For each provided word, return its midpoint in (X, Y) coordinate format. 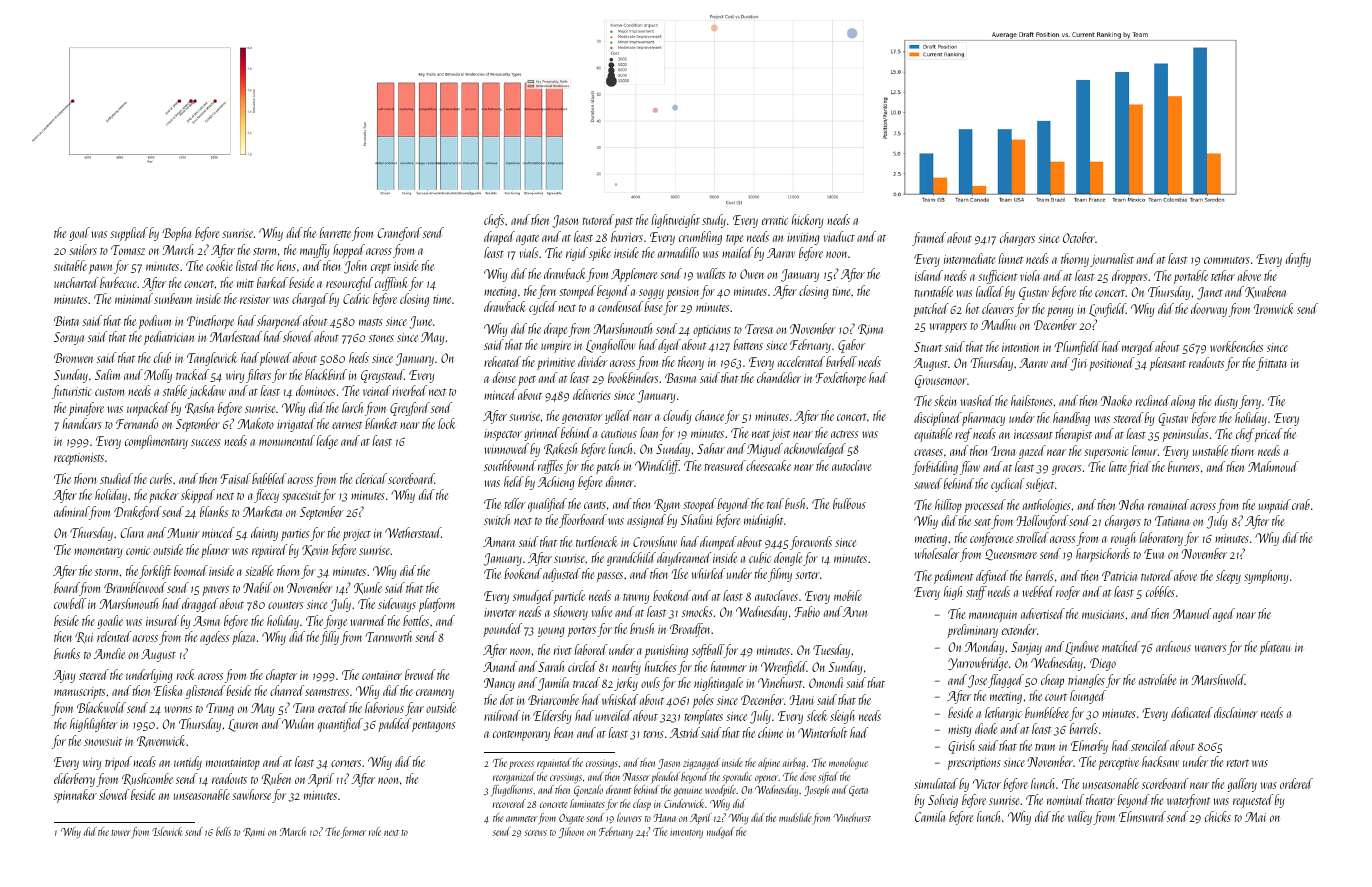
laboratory (1161, 539)
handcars (82, 423)
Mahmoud (1273, 466)
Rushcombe (147, 779)
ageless (214, 638)
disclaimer (1236, 712)
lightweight (675, 221)
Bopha (176, 234)
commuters (1227, 260)
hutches (660, 666)
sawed (928, 483)
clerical (371, 478)
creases (928, 452)
